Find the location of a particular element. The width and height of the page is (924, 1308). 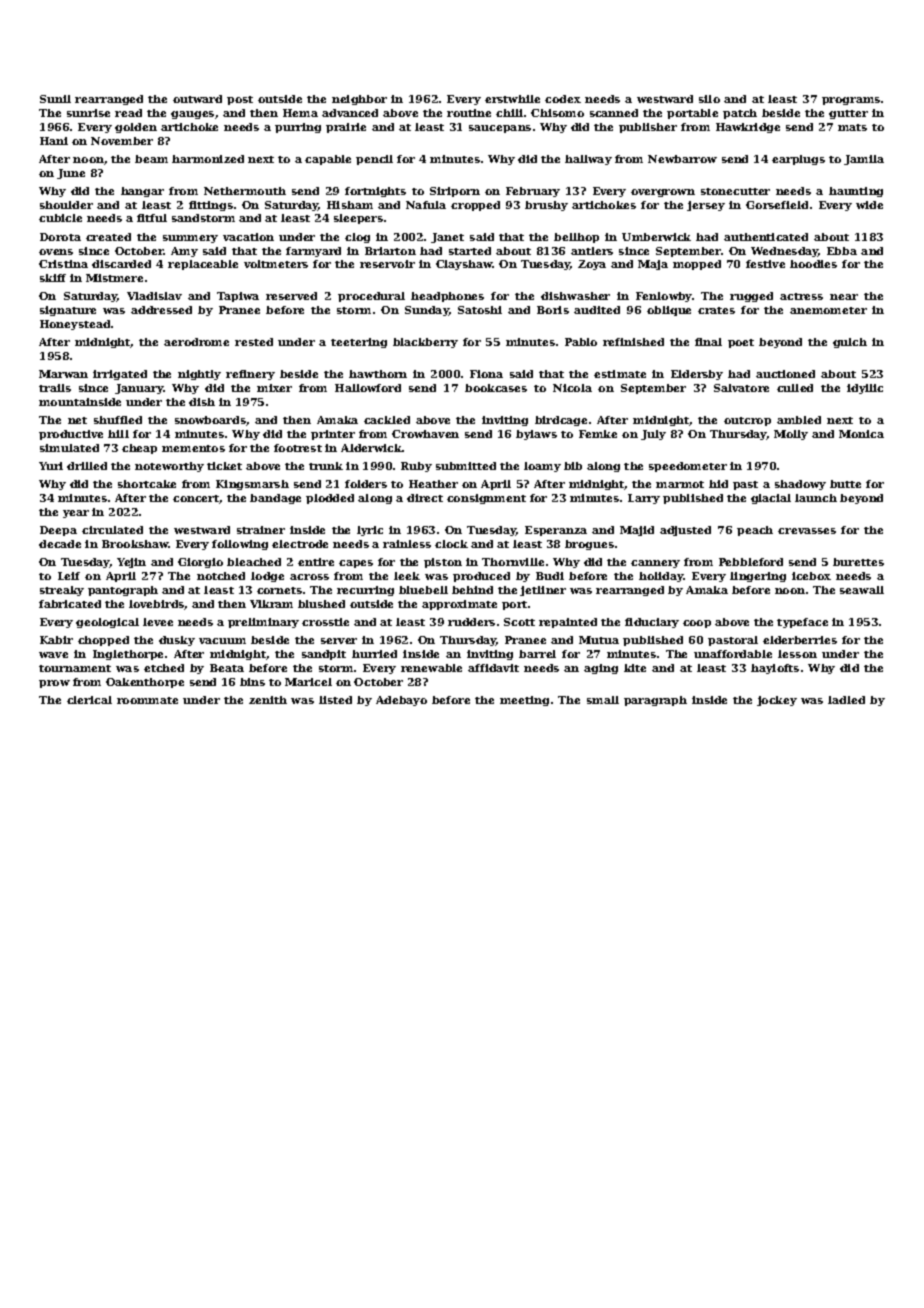

roommate is located at coordinates (147, 700).
